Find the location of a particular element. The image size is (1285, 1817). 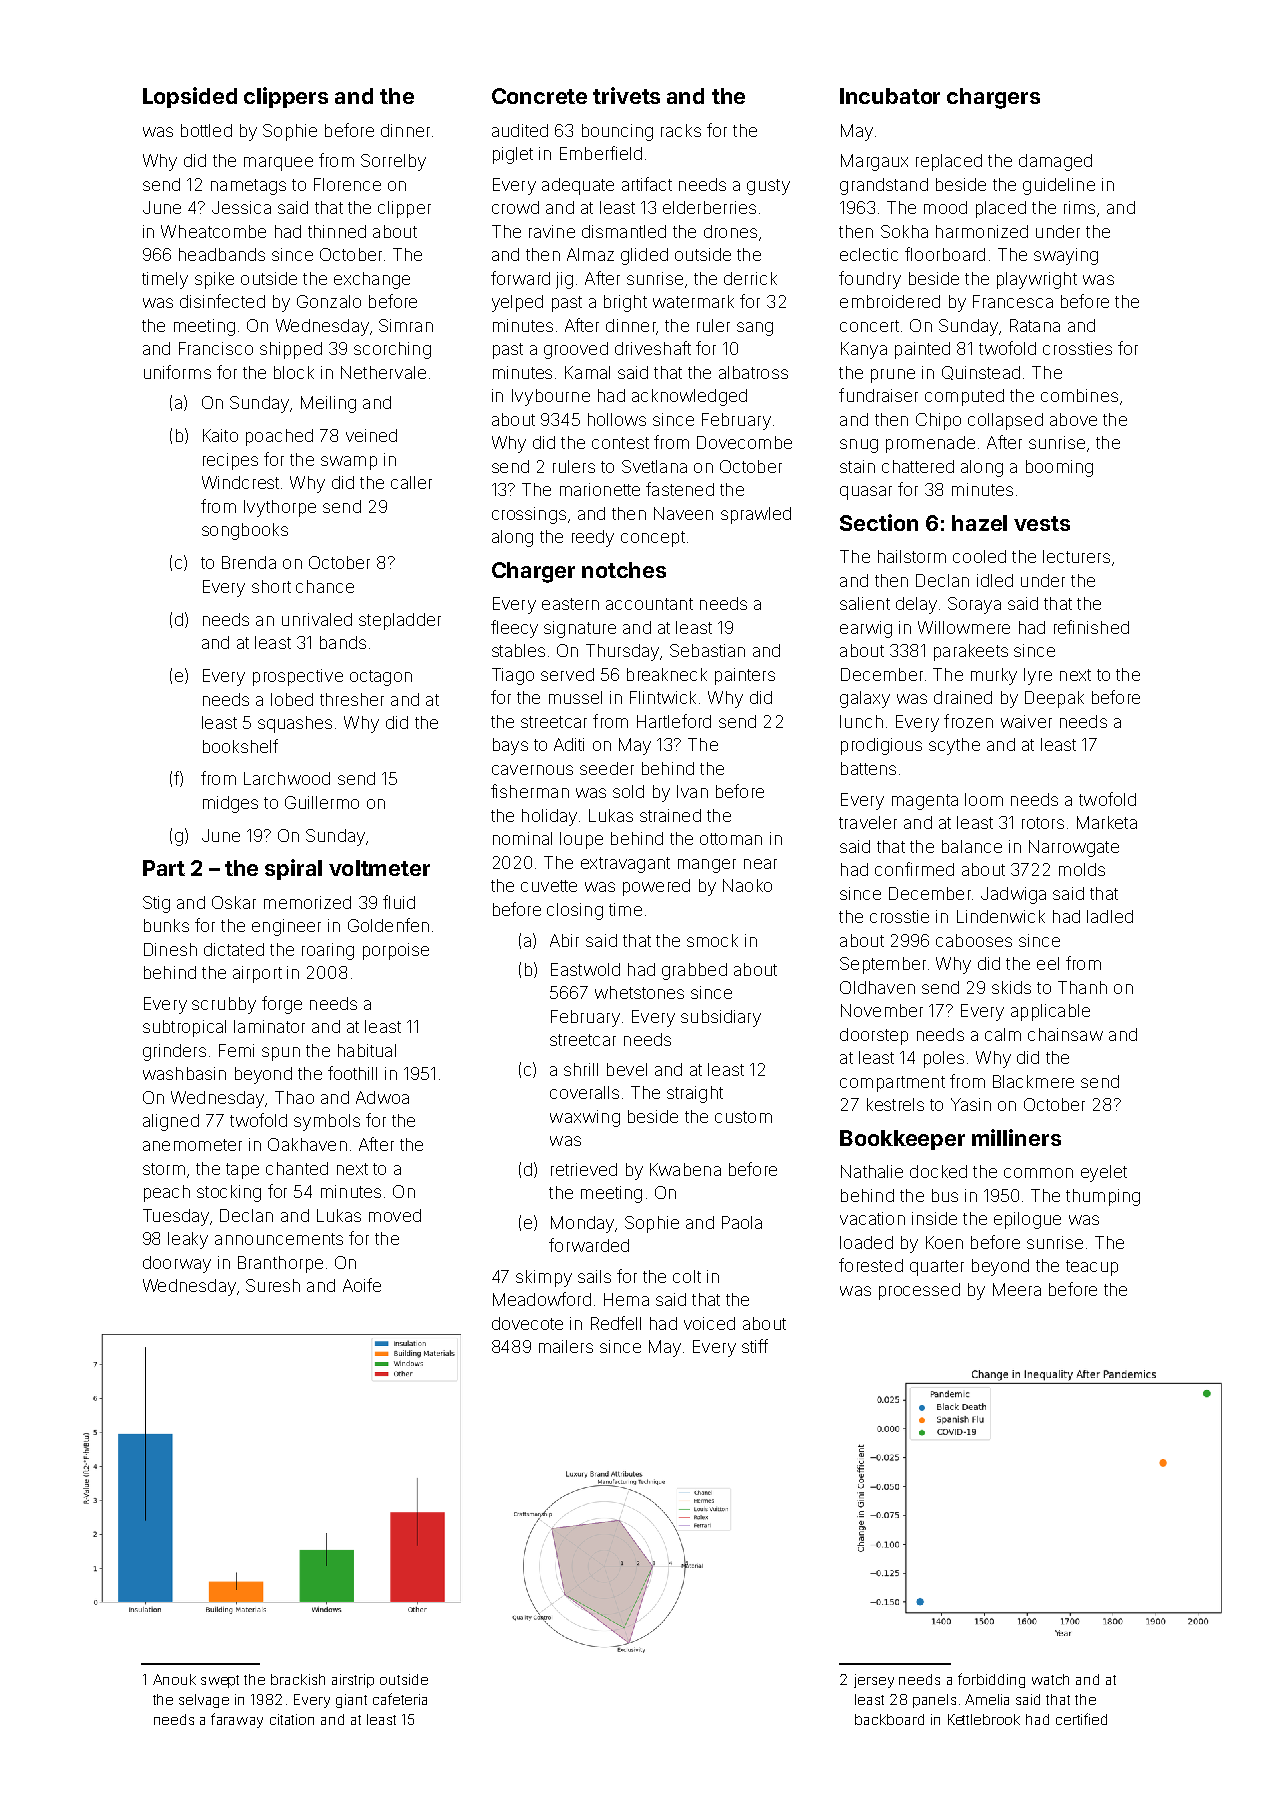

shipped is located at coordinates (291, 350).
